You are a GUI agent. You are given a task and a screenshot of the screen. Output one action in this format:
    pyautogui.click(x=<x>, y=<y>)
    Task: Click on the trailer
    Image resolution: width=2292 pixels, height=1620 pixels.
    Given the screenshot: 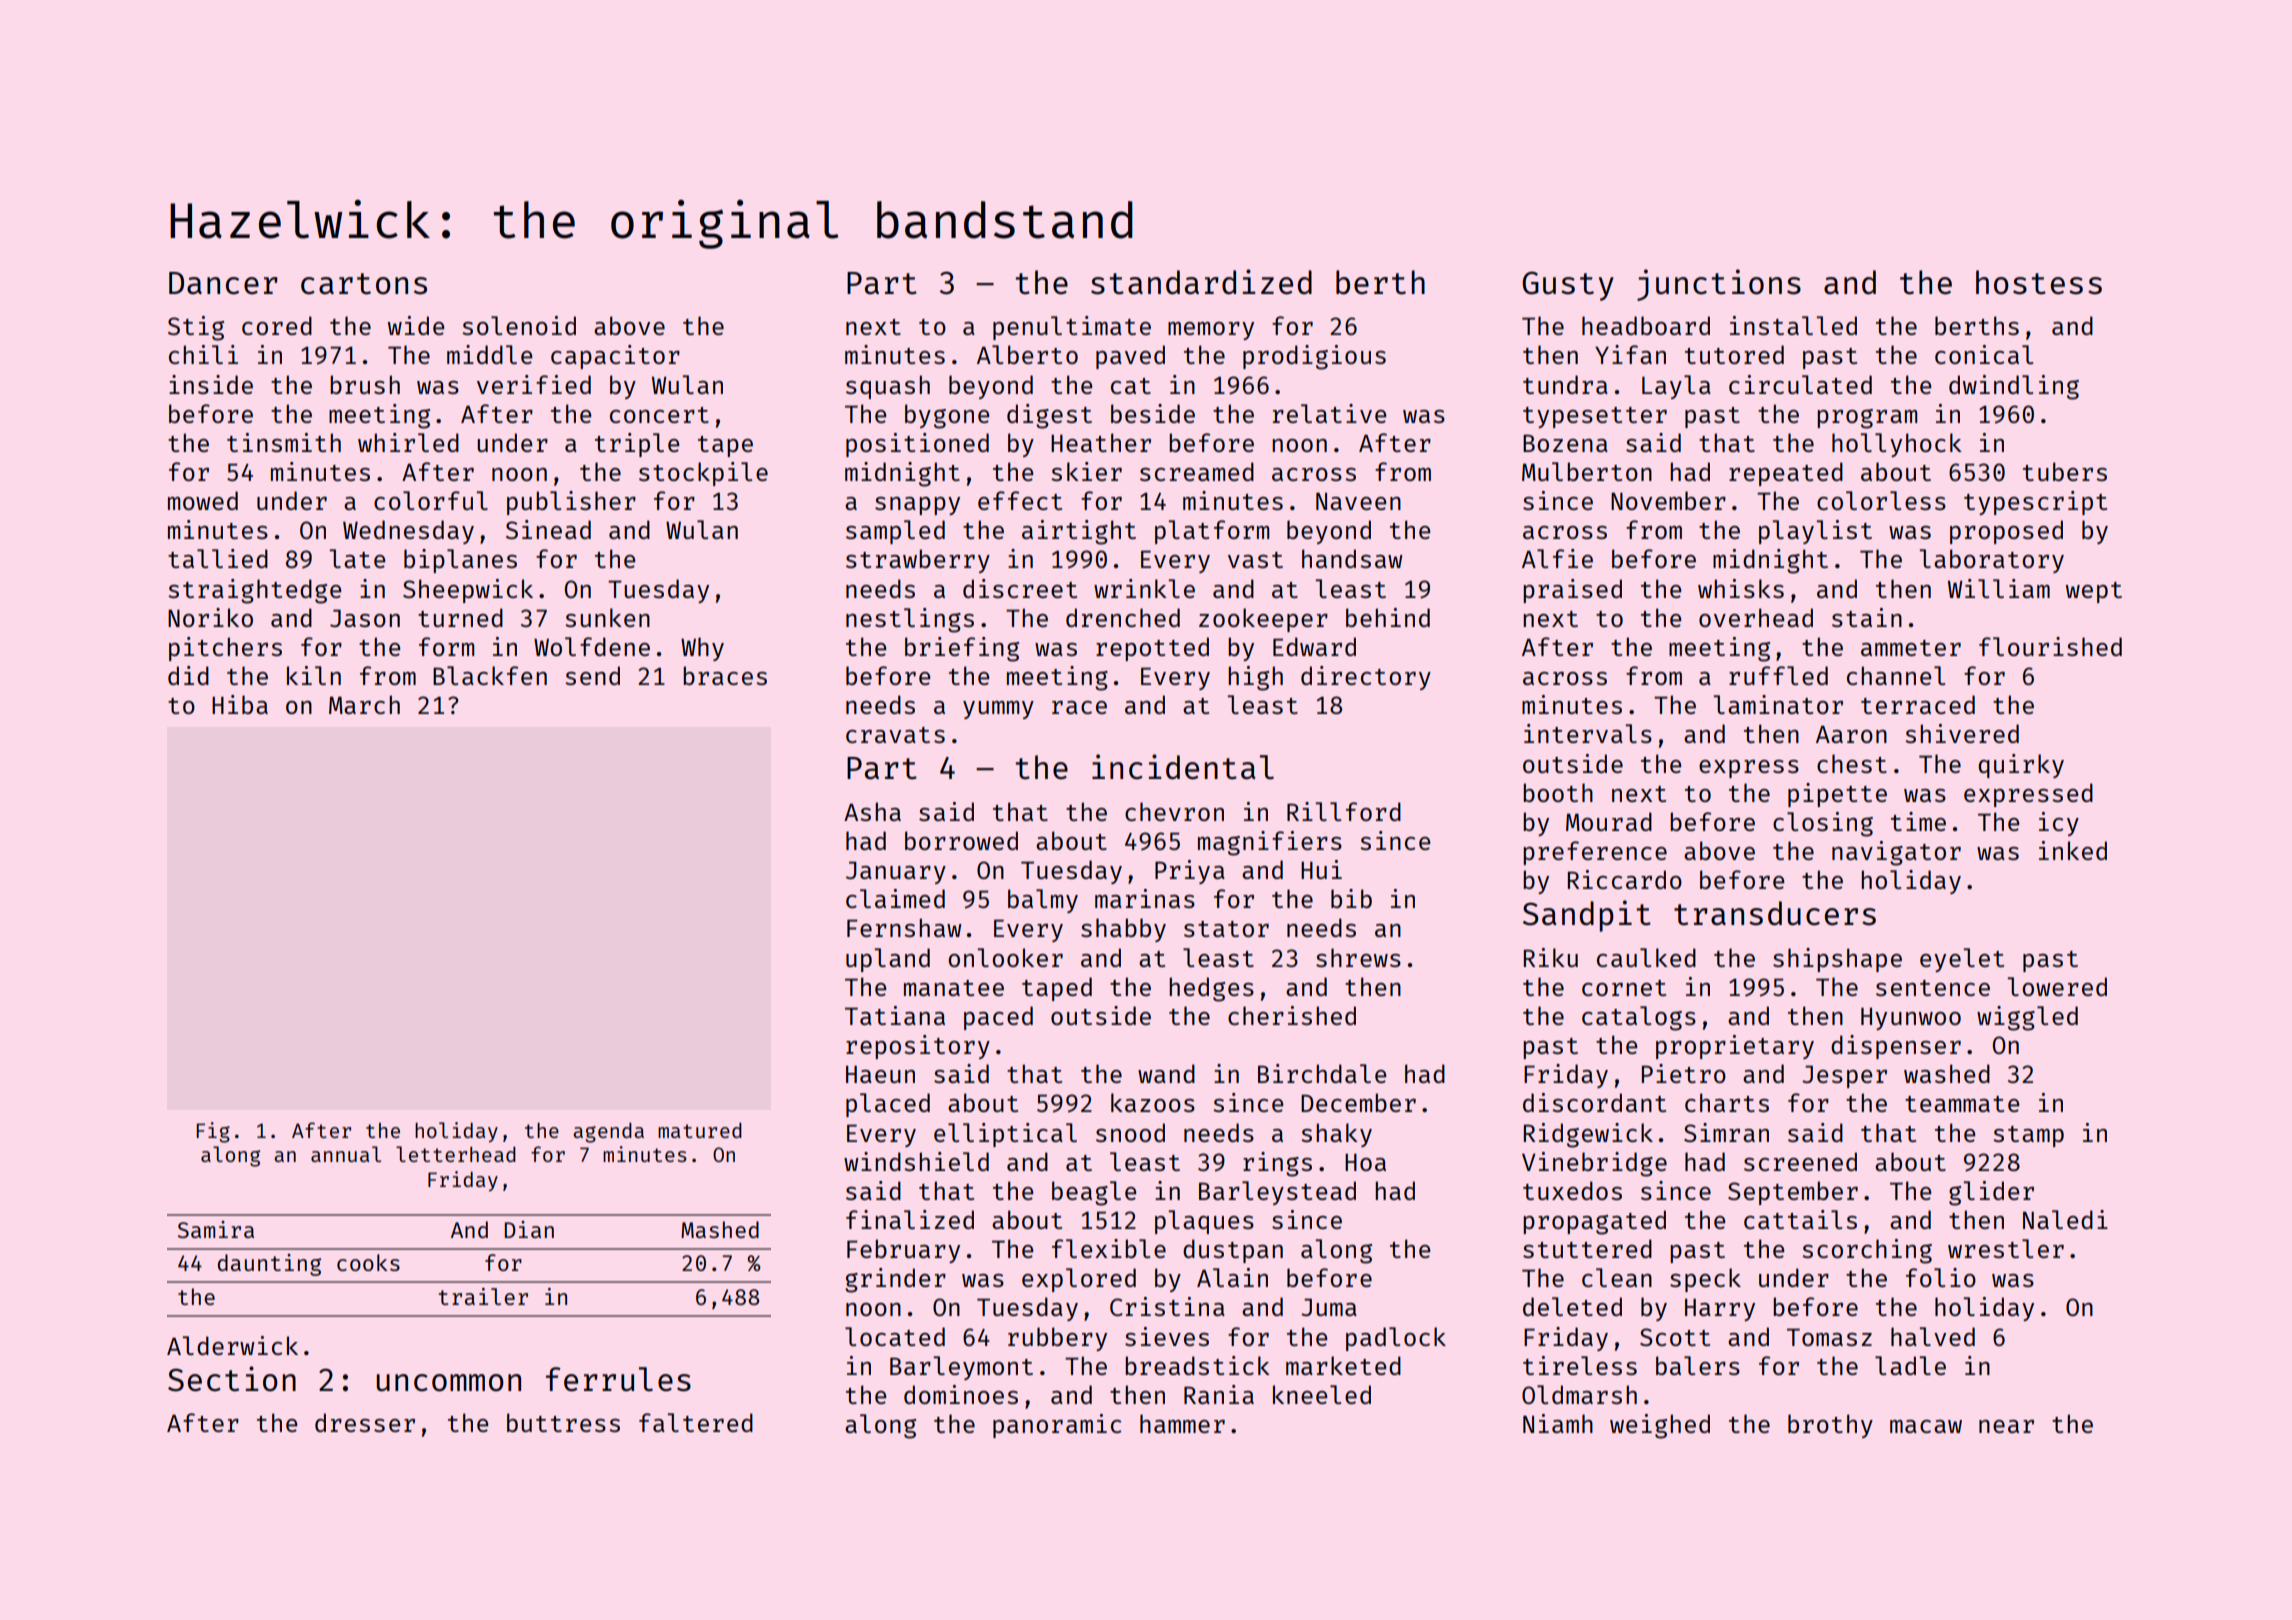 What is the action you would take?
    pyautogui.click(x=483, y=1296)
